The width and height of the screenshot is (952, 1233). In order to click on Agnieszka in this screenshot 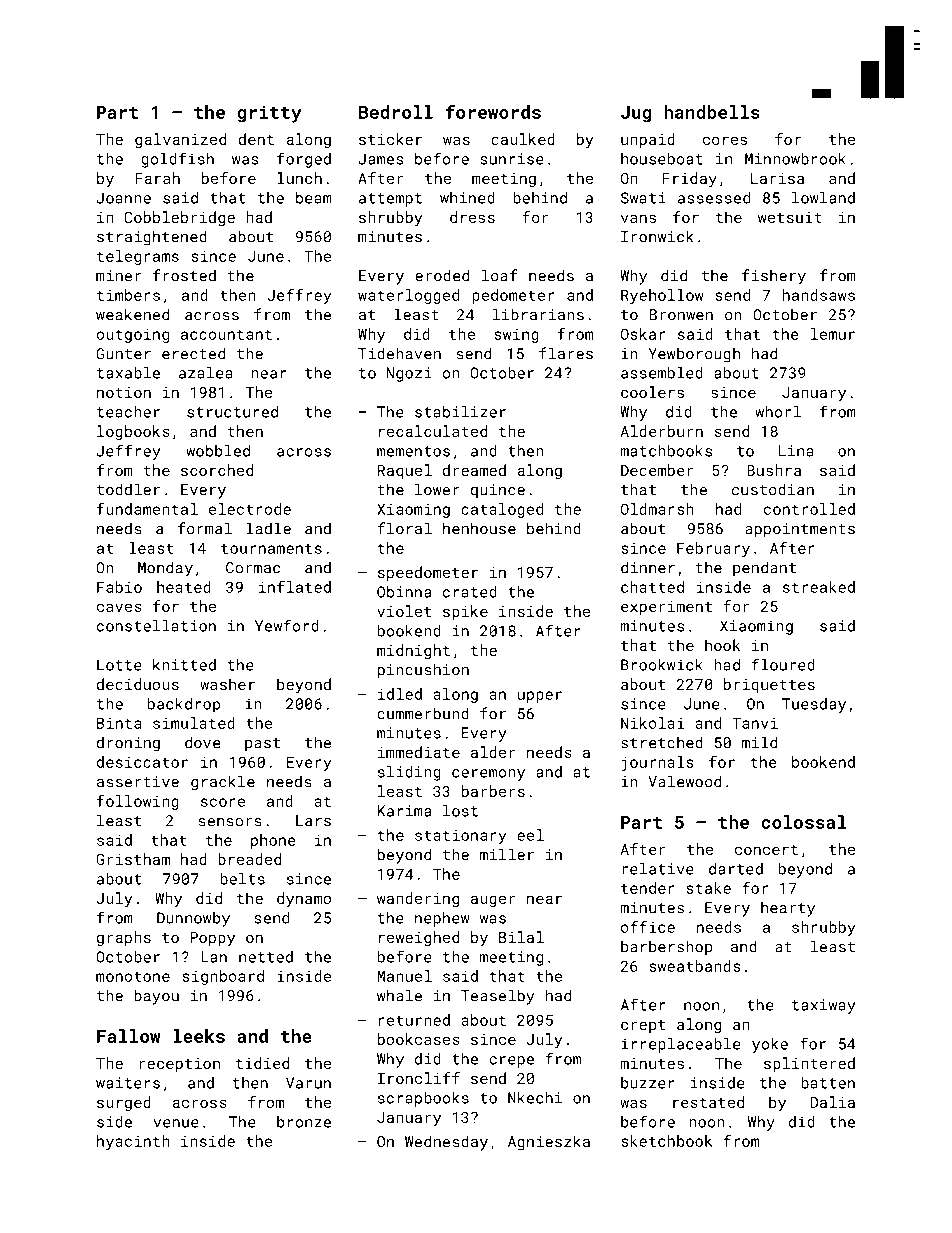, I will do `click(549, 1143)`.
